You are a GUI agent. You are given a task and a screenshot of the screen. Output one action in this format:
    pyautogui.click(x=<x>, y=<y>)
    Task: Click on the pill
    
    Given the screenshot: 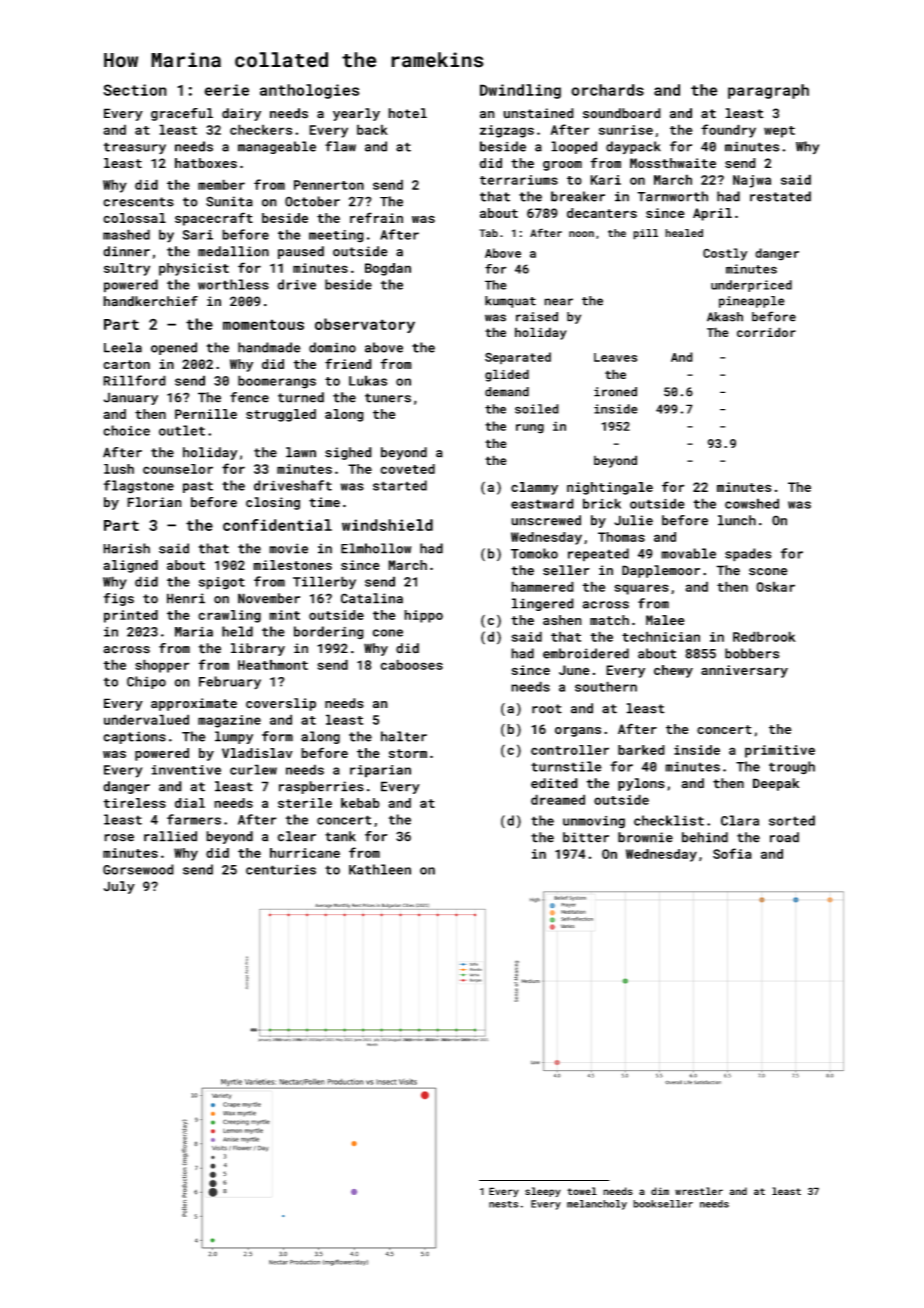 What is the action you would take?
    pyautogui.click(x=645, y=234)
